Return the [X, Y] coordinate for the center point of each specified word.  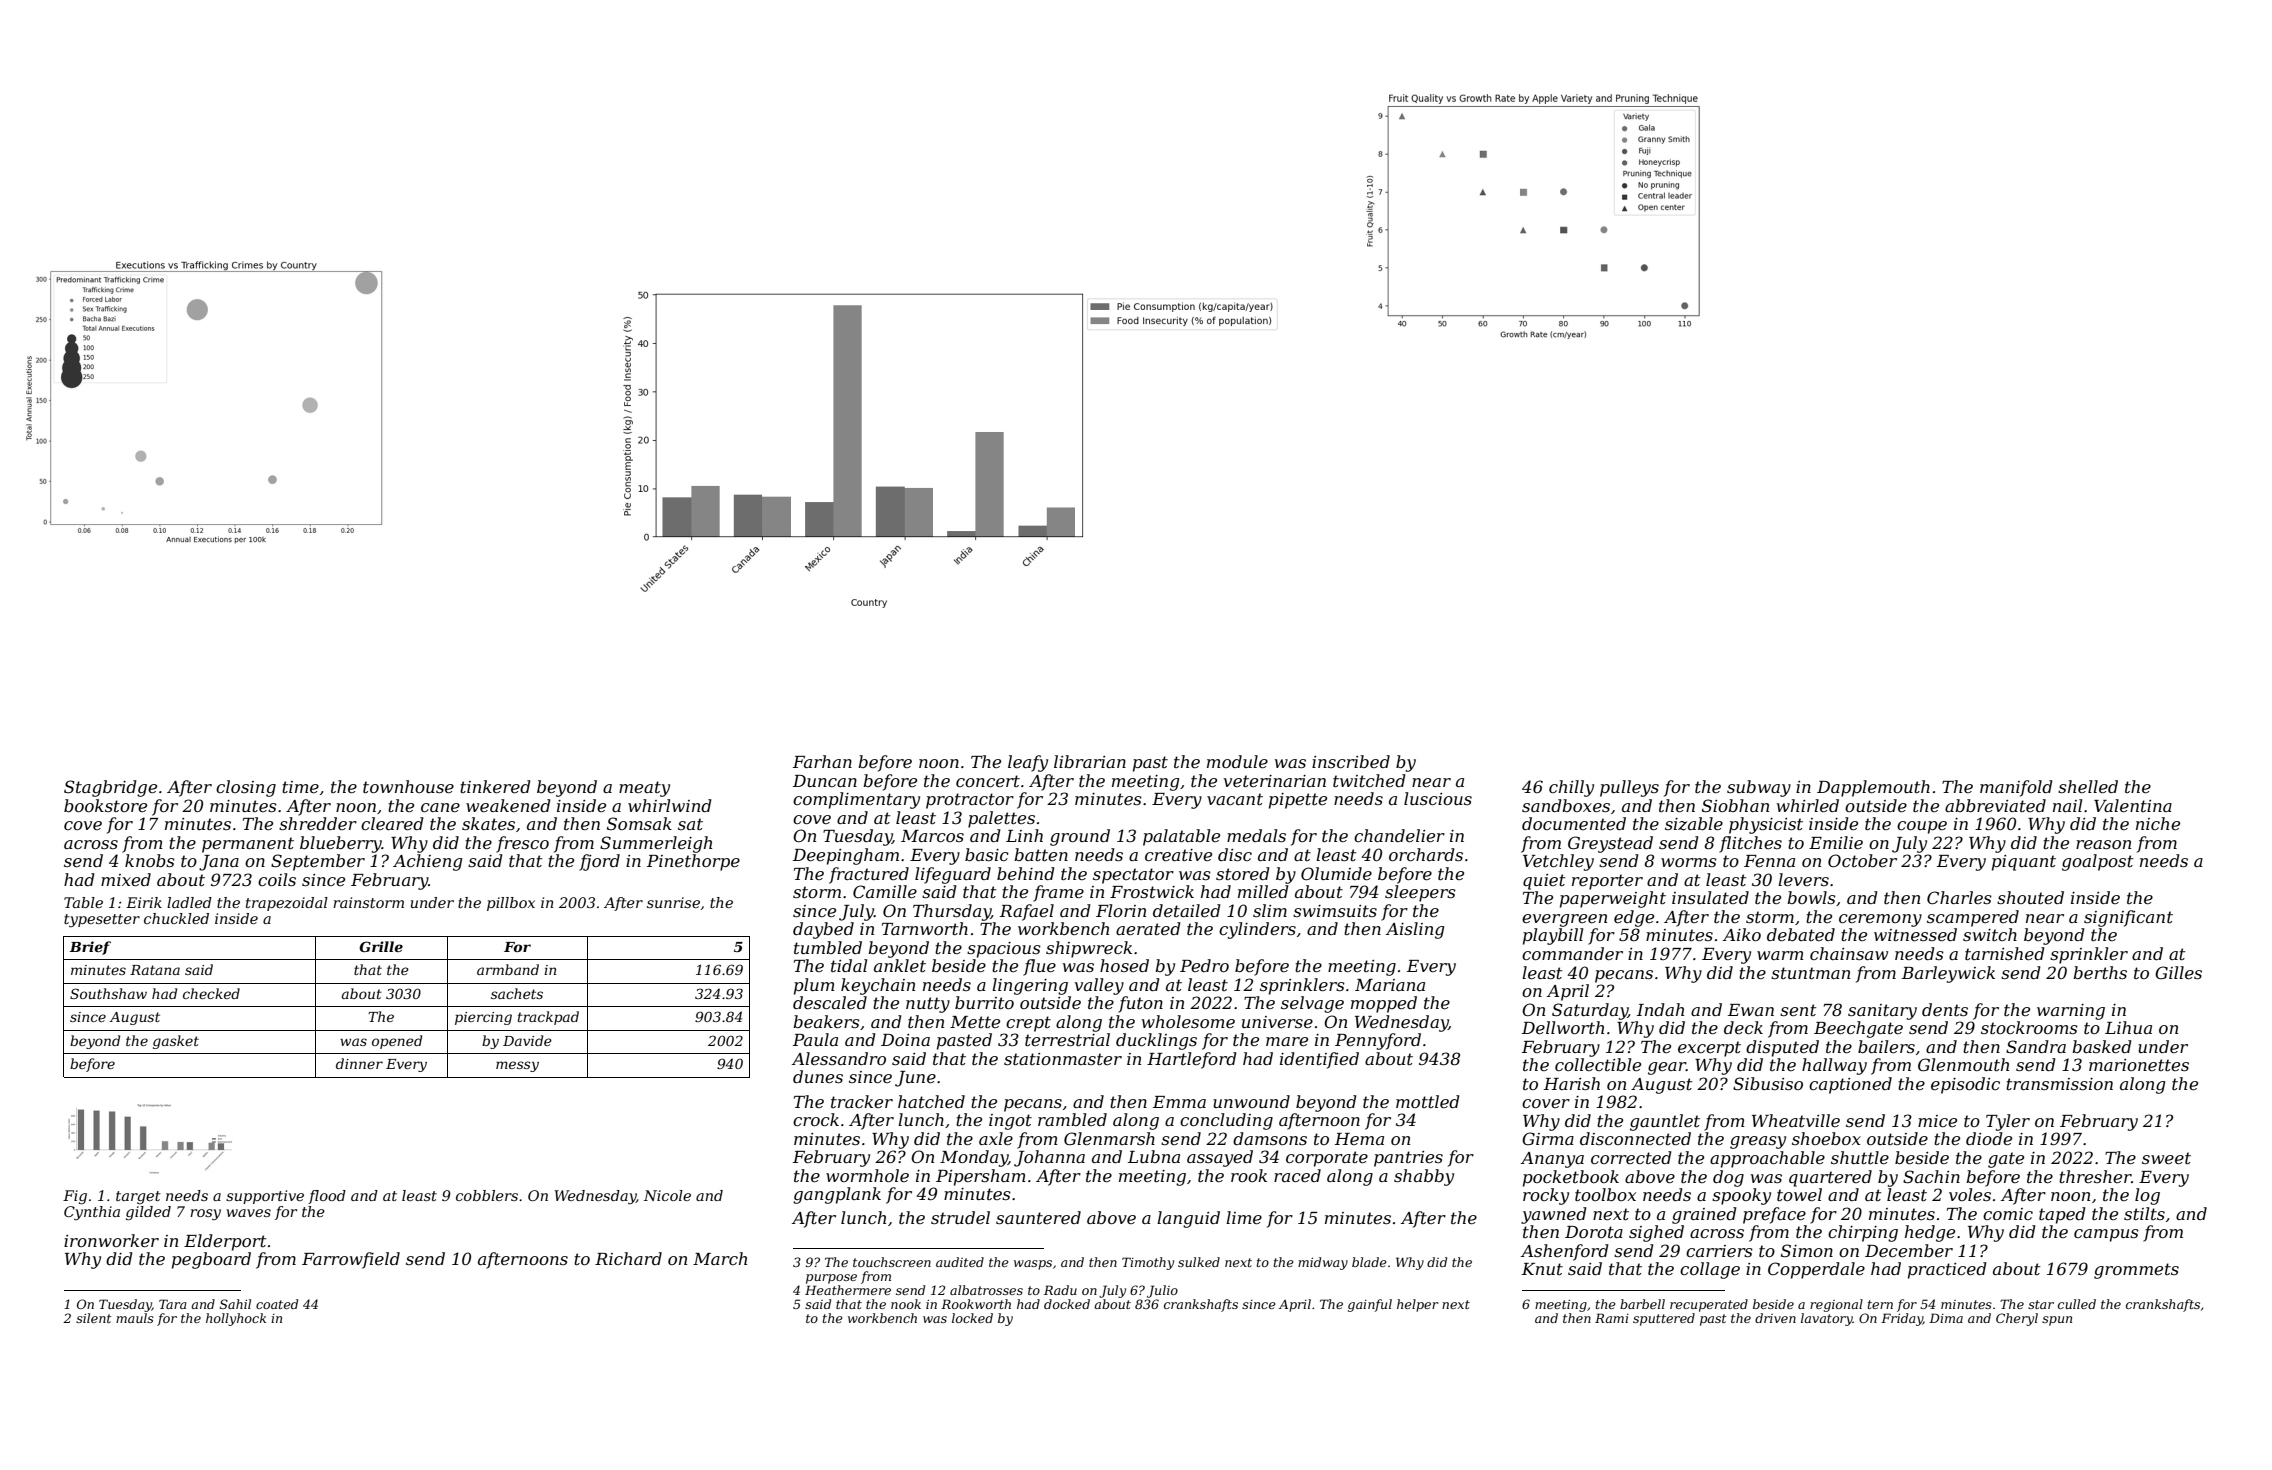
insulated [1710, 897]
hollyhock [236, 1319]
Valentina [2133, 805]
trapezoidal [287, 904]
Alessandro [839, 1058]
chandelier [1399, 835]
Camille [885, 891]
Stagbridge [110, 788]
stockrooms [2029, 1027]
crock [816, 1119]
